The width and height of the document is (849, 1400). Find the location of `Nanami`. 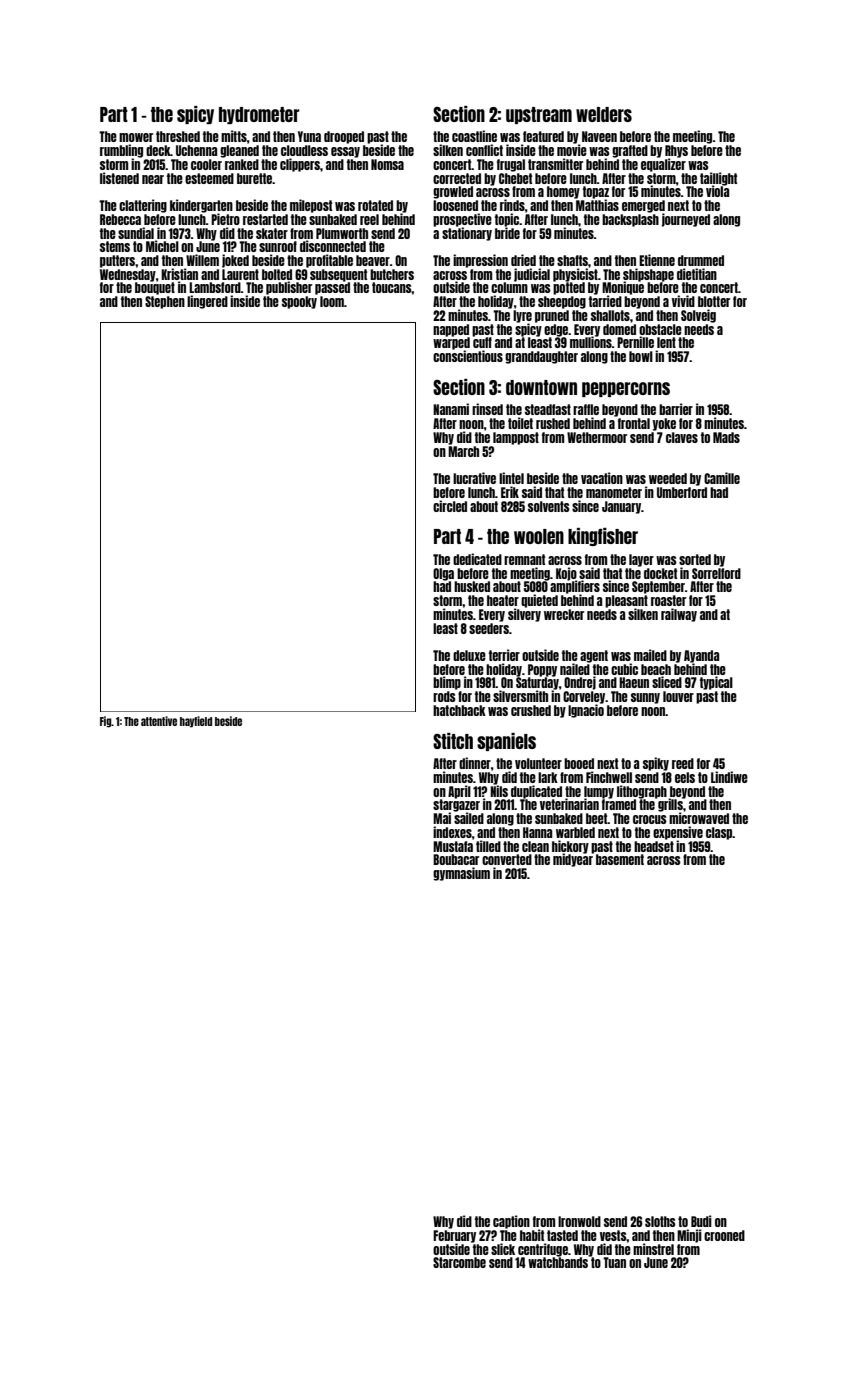

Nanami is located at coordinates (451, 409).
